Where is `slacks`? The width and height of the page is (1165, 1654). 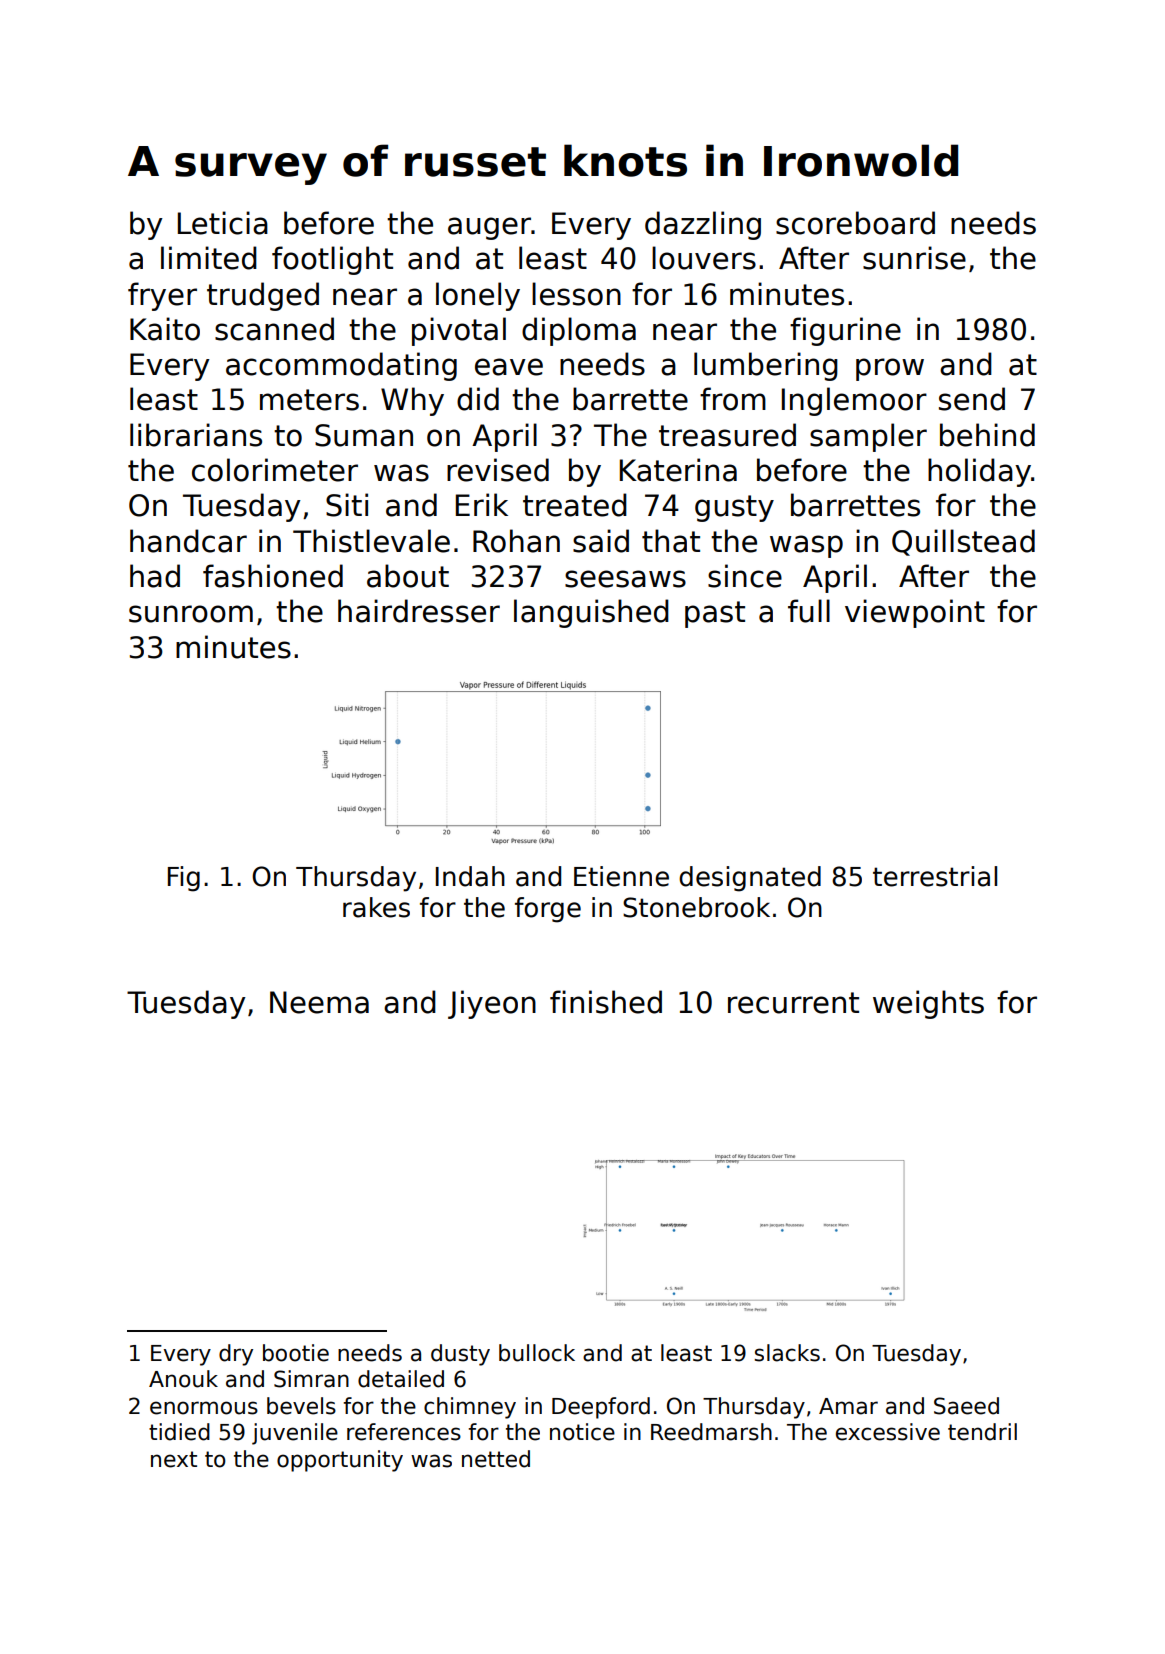 slacks is located at coordinates (787, 1353).
